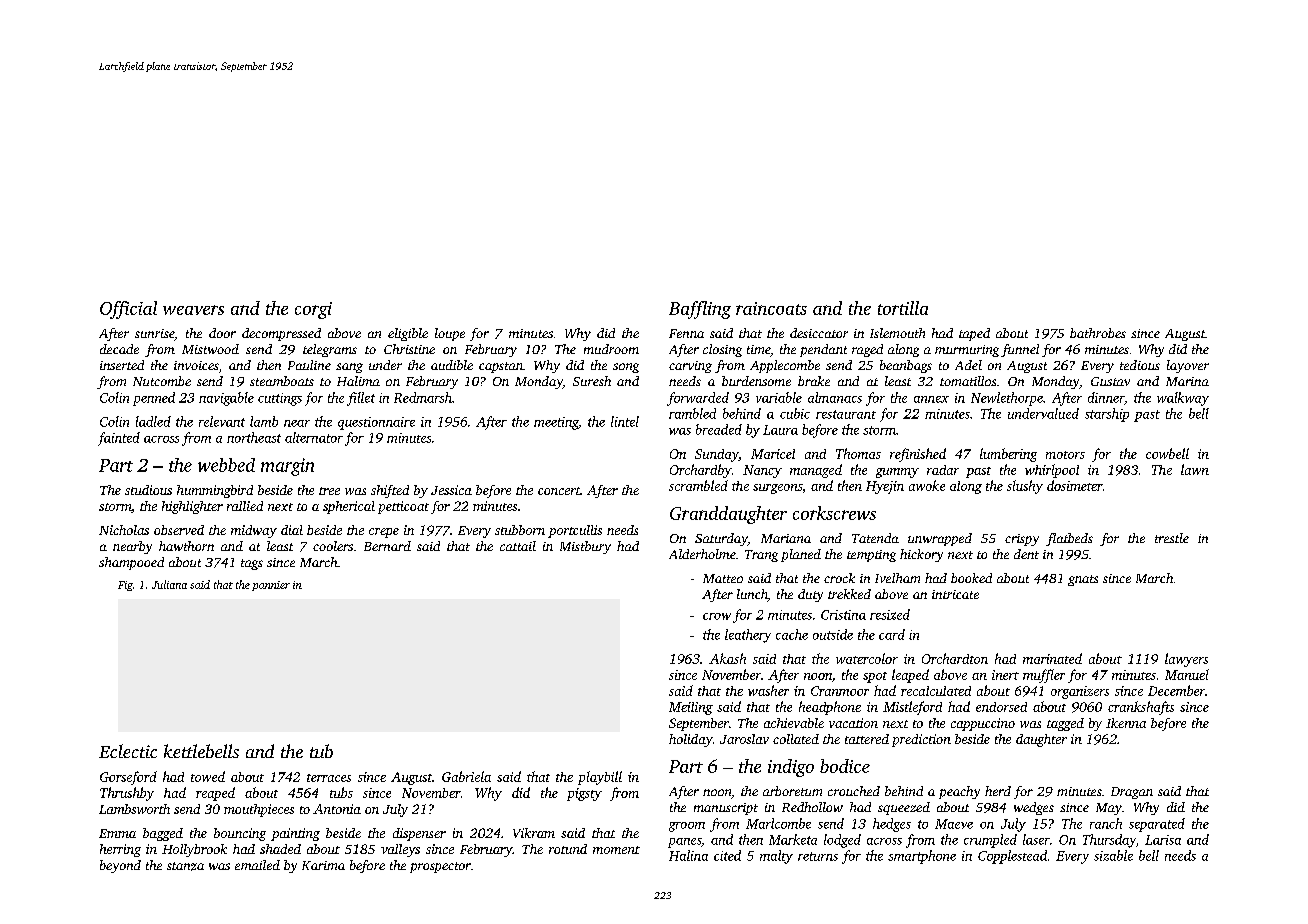 This screenshot has height=924, width=1308. I want to click on forwarded, so click(698, 399).
